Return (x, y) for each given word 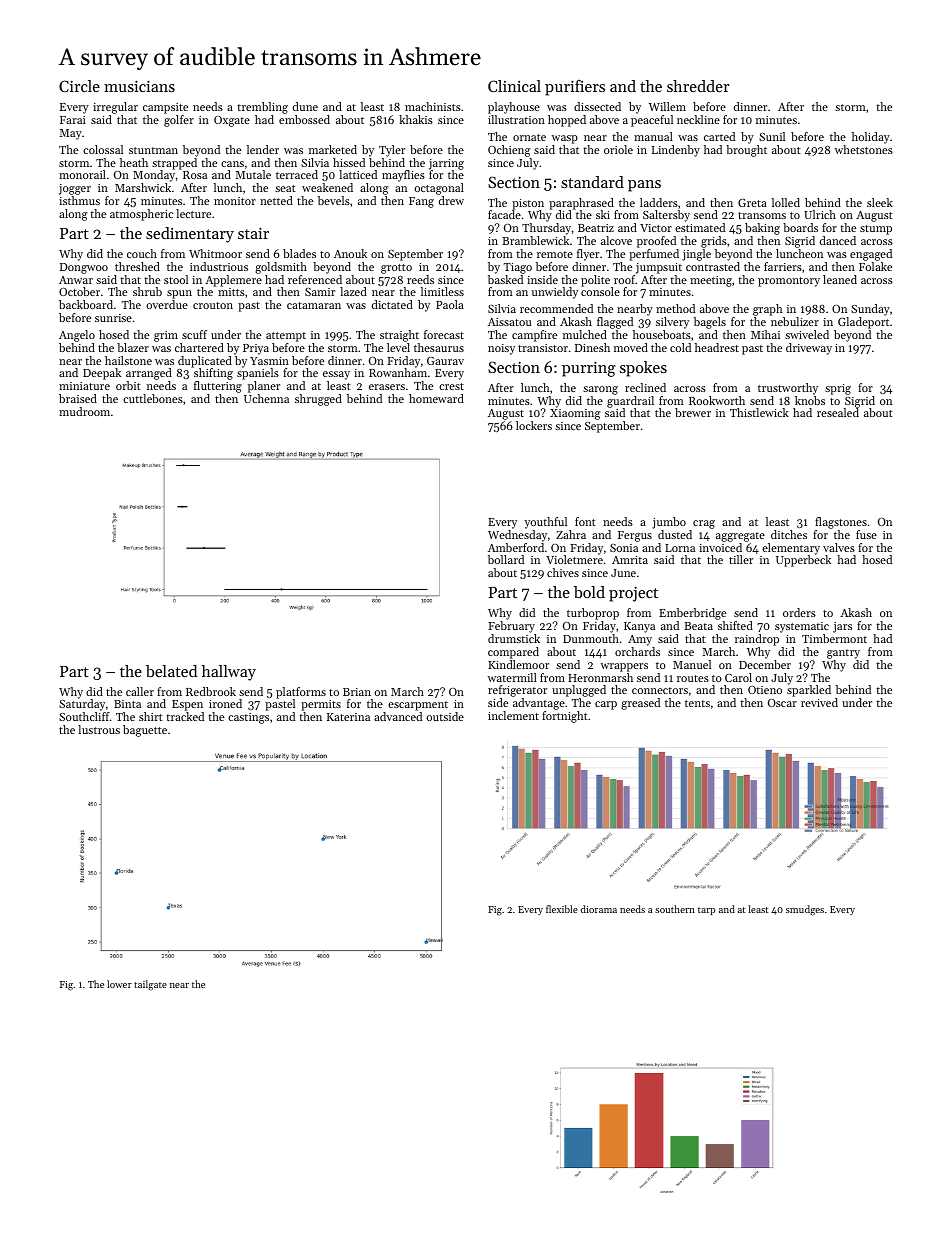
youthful (545, 523)
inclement (513, 715)
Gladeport (863, 323)
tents (697, 703)
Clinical (514, 86)
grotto (396, 269)
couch (142, 253)
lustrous (99, 729)
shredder (698, 86)
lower (119, 984)
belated (171, 671)
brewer (693, 412)
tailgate (150, 985)
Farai (73, 120)
